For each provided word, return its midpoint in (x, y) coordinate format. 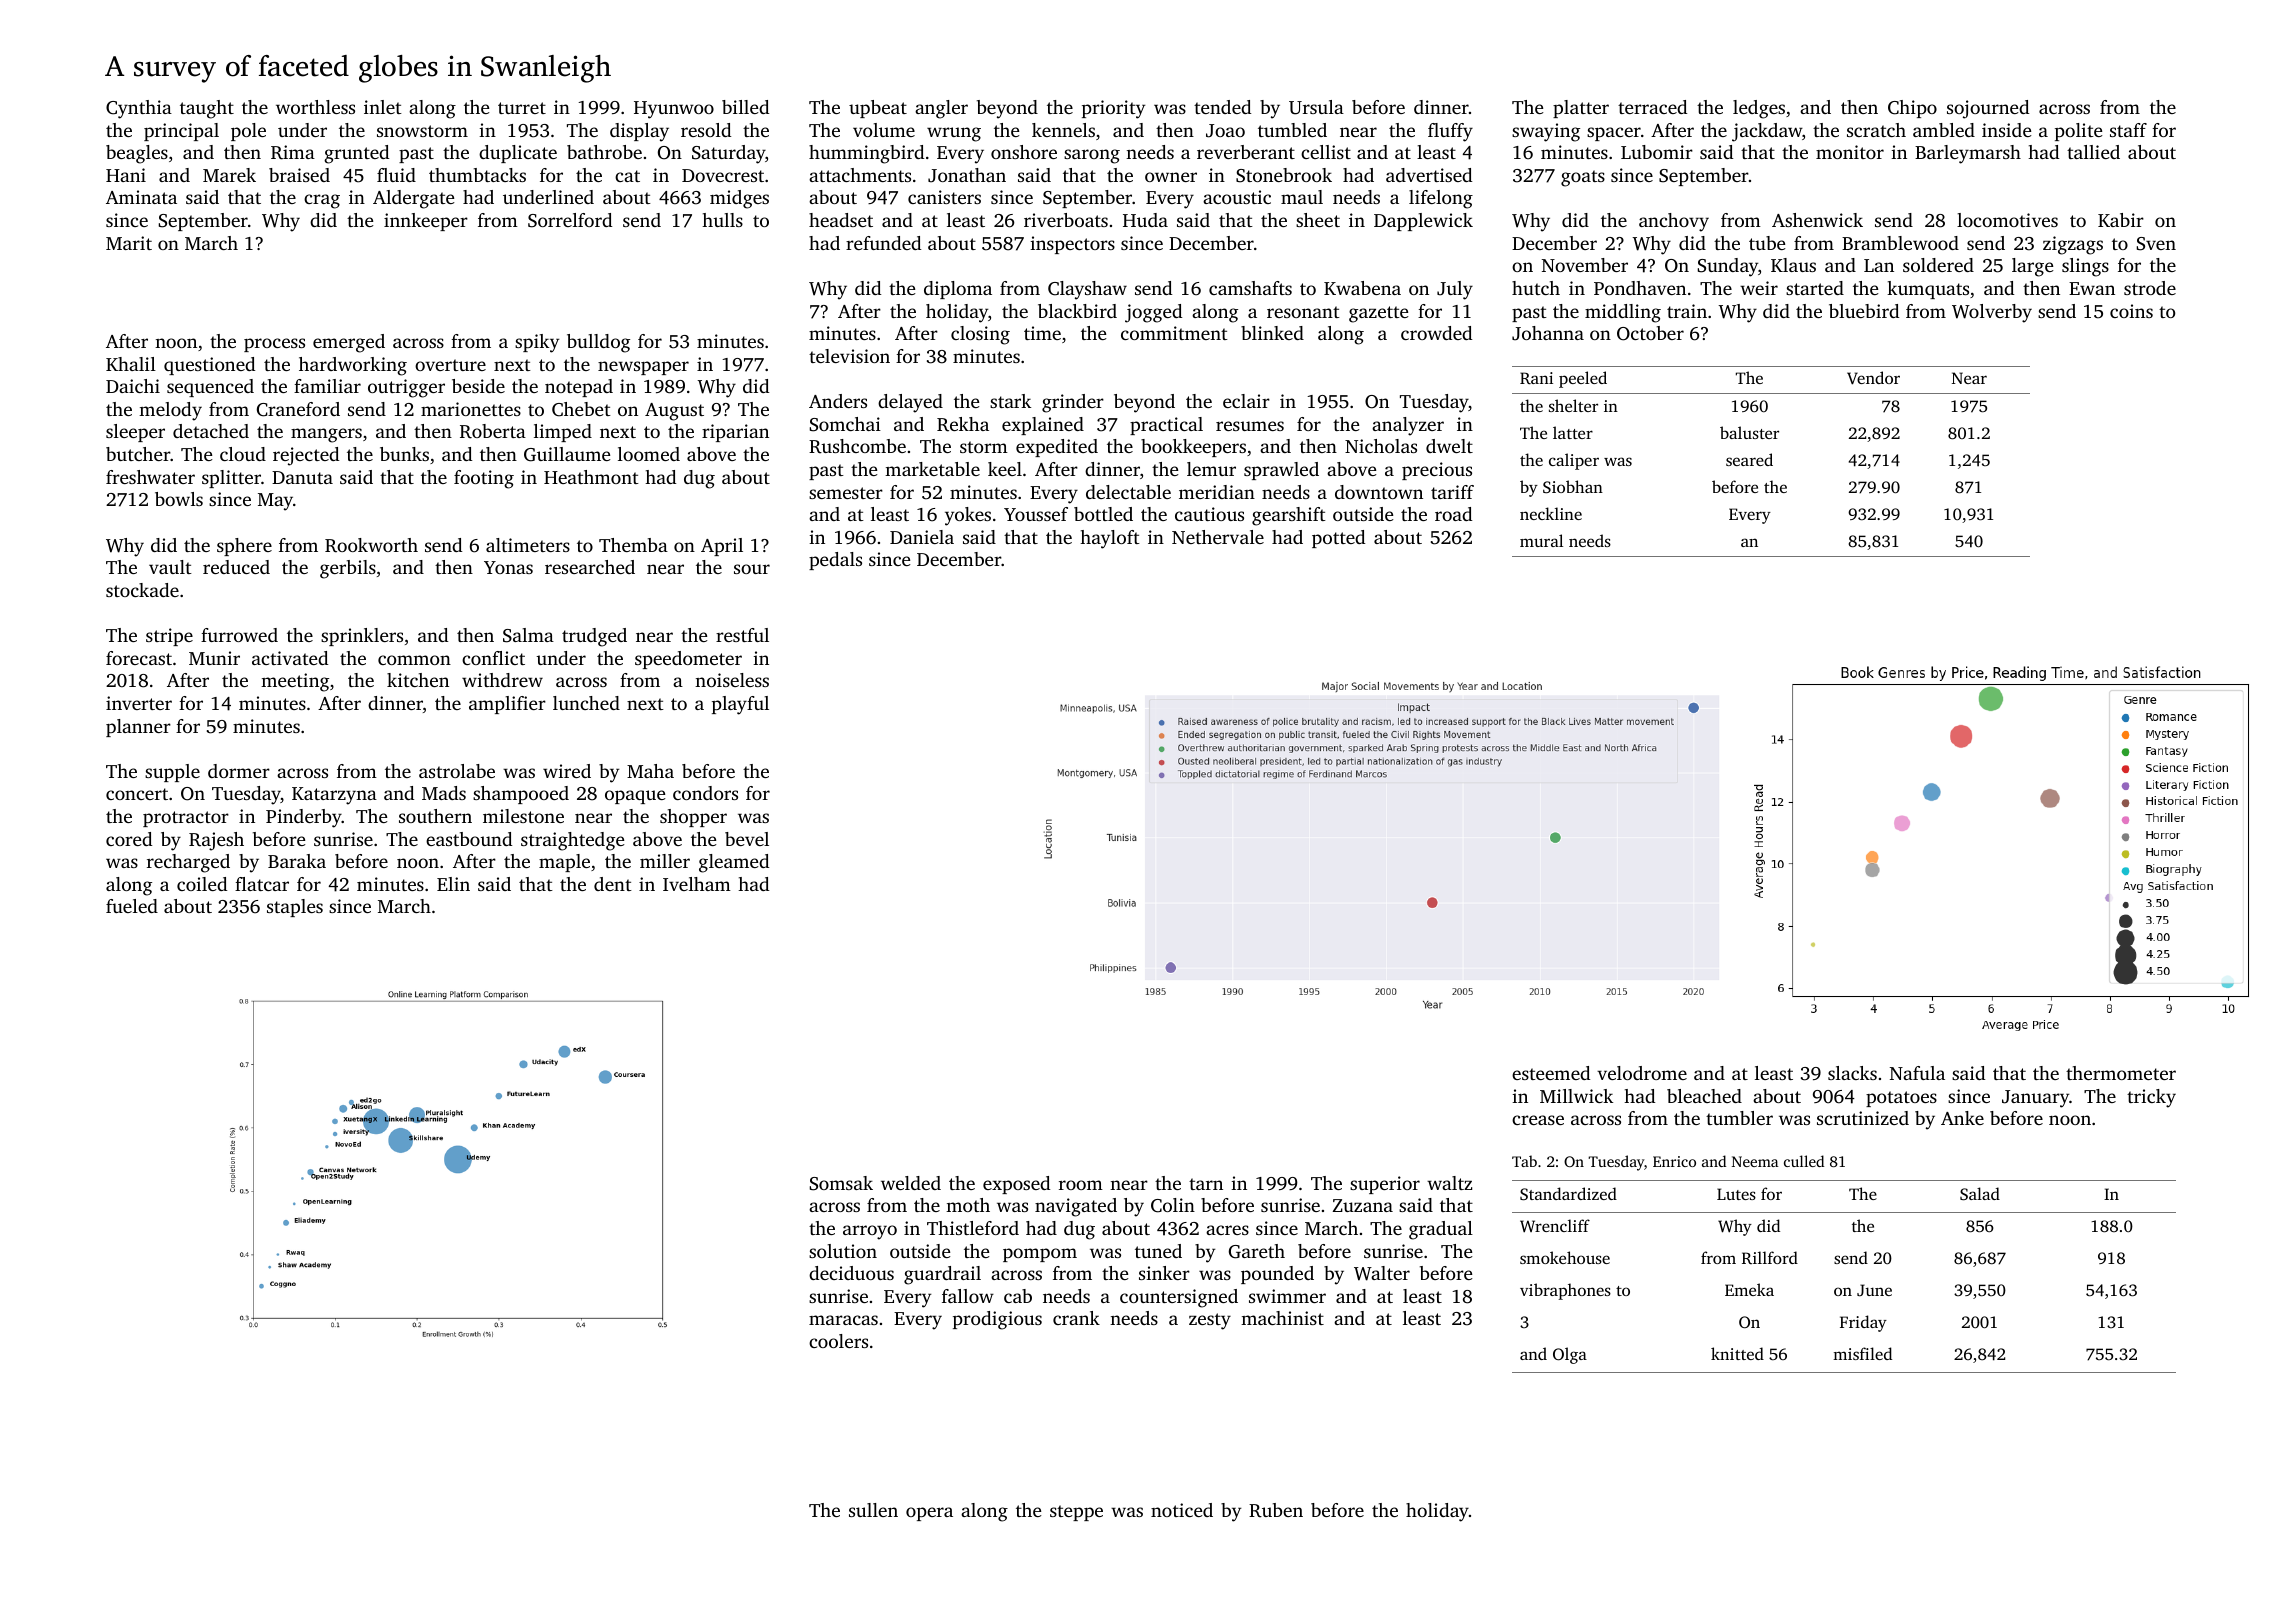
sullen (873, 1510)
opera (929, 1514)
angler (941, 109)
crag (322, 201)
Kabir (2121, 220)
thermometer (2121, 1073)
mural (1541, 540)
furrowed (239, 635)
